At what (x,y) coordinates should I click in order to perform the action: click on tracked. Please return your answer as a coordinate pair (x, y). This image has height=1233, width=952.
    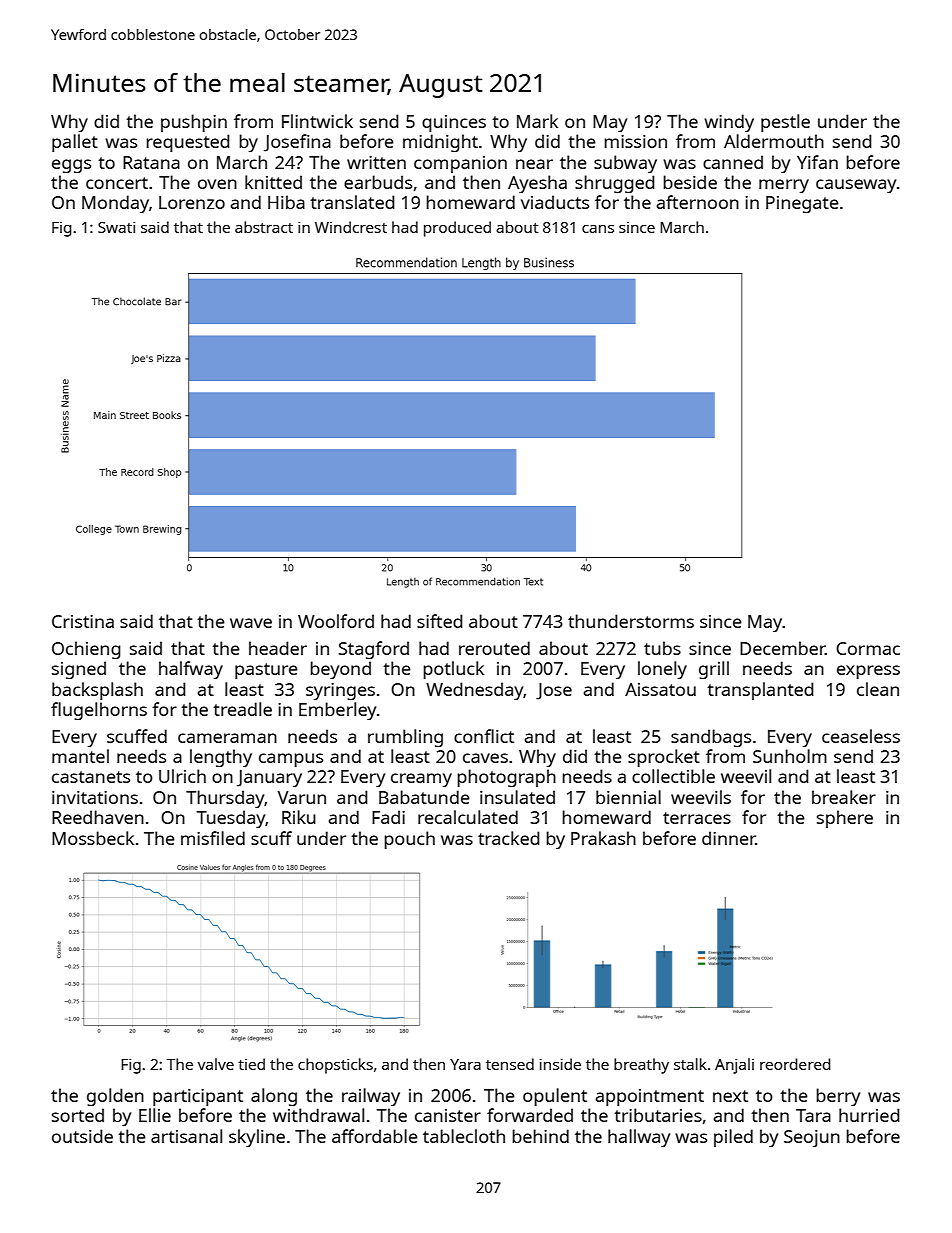
    Looking at the image, I should click on (509, 838).
